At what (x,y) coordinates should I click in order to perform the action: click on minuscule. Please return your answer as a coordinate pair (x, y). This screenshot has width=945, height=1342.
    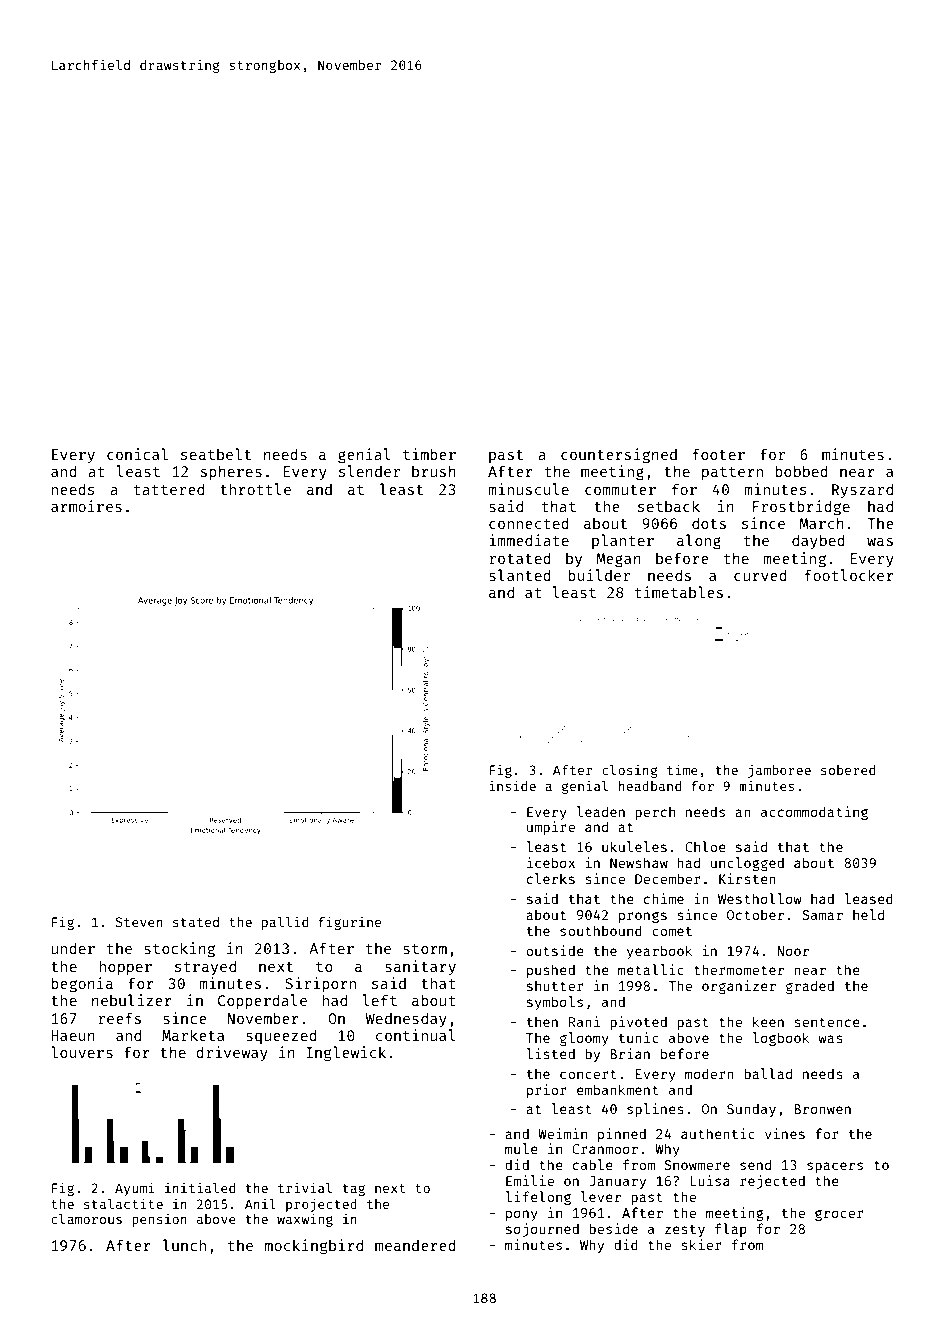
    Looking at the image, I should click on (528, 489).
